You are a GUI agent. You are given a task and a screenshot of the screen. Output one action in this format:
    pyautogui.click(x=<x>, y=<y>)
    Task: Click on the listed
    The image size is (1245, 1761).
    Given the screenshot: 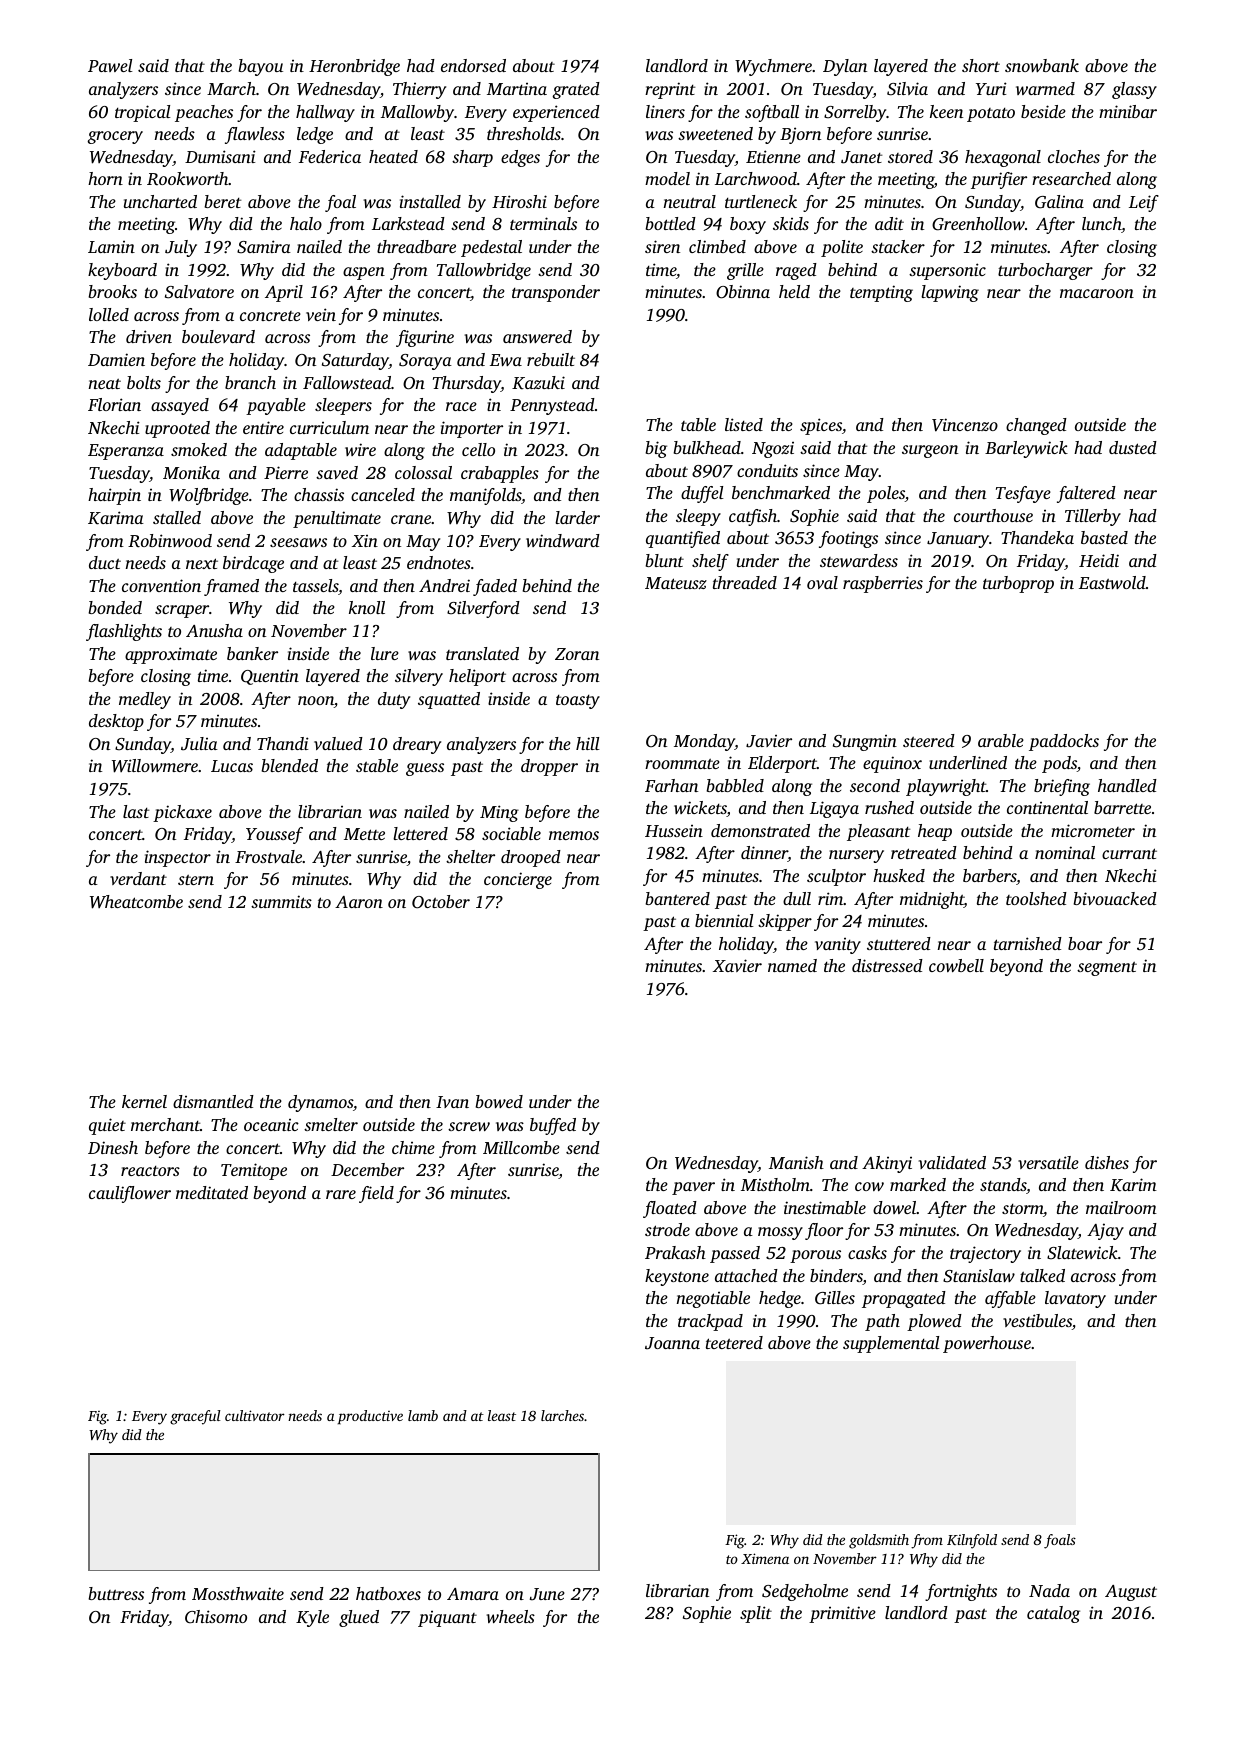 What is the action you would take?
    pyautogui.click(x=744, y=424)
